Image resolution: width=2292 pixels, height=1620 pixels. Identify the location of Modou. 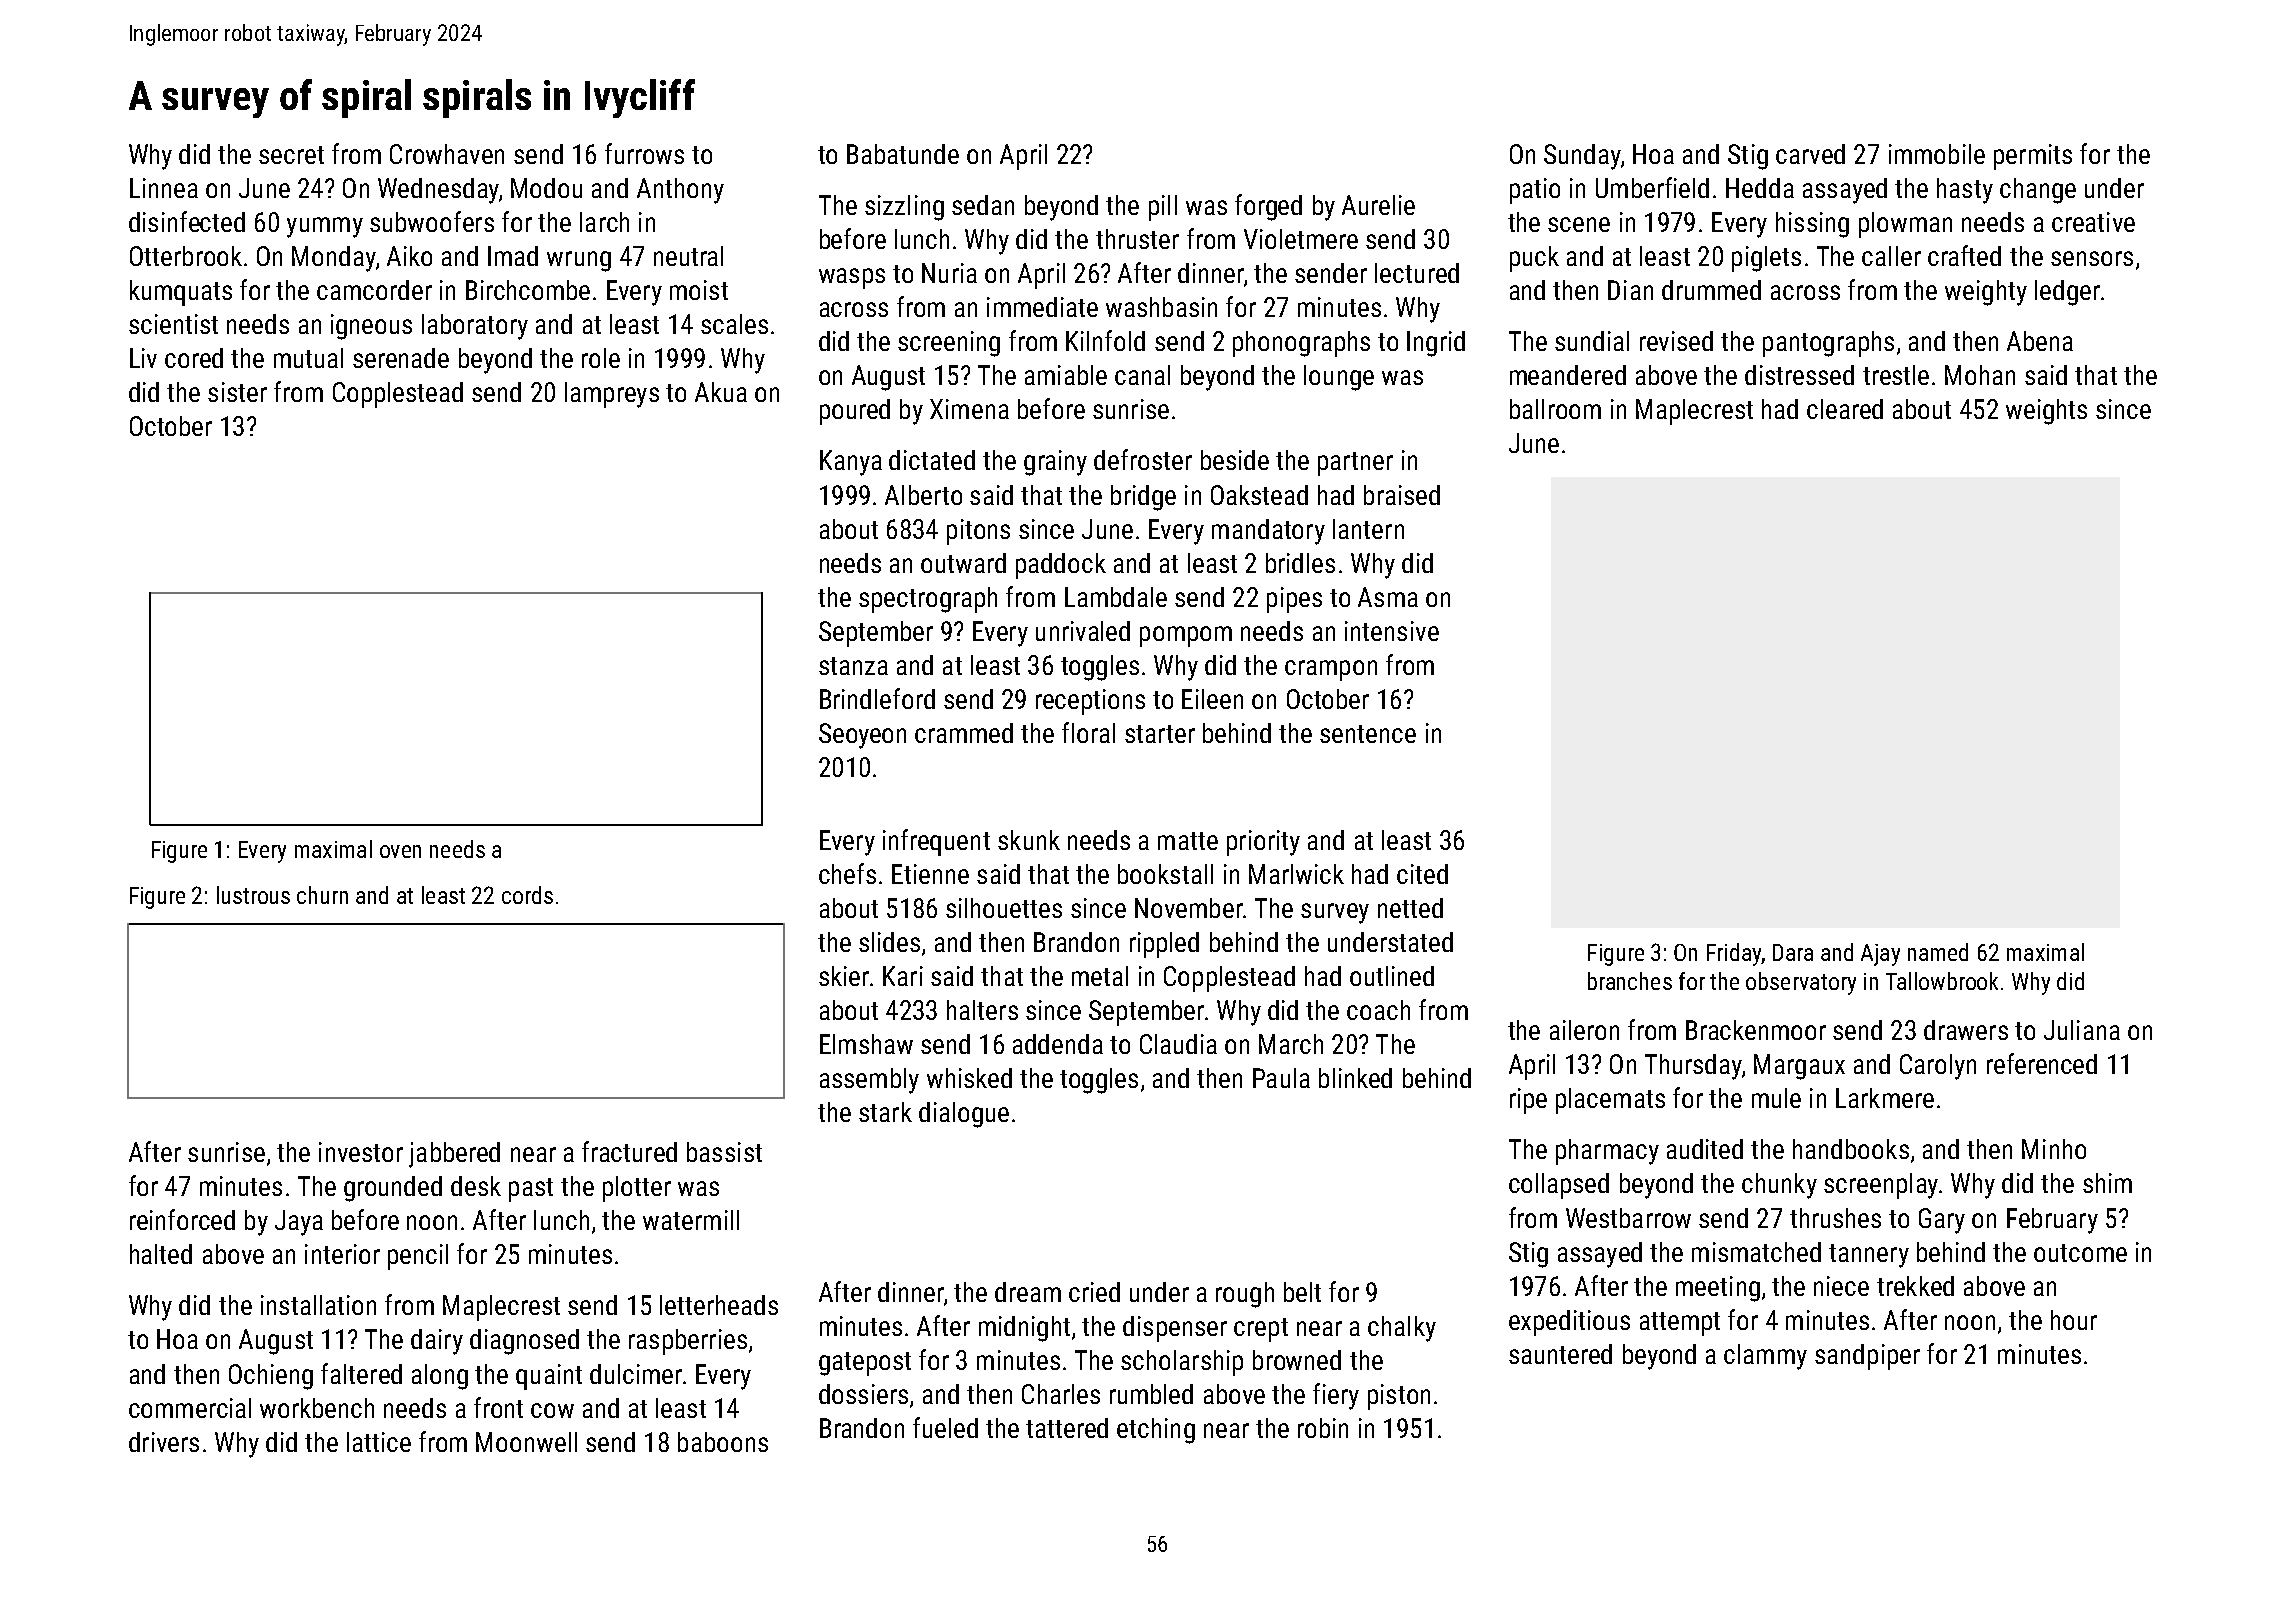
(546, 188).
